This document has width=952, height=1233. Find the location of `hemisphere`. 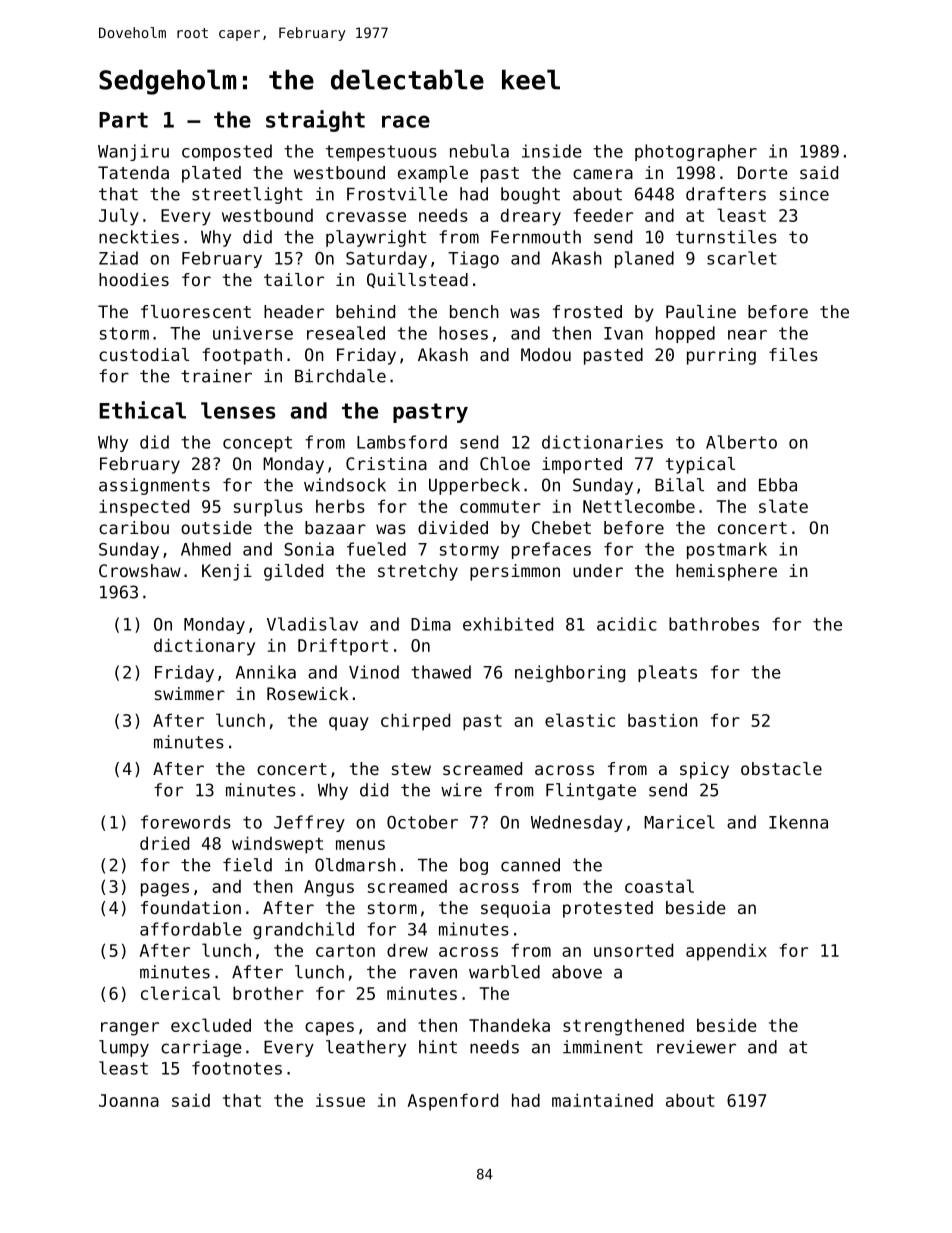

hemisphere is located at coordinates (726, 572).
